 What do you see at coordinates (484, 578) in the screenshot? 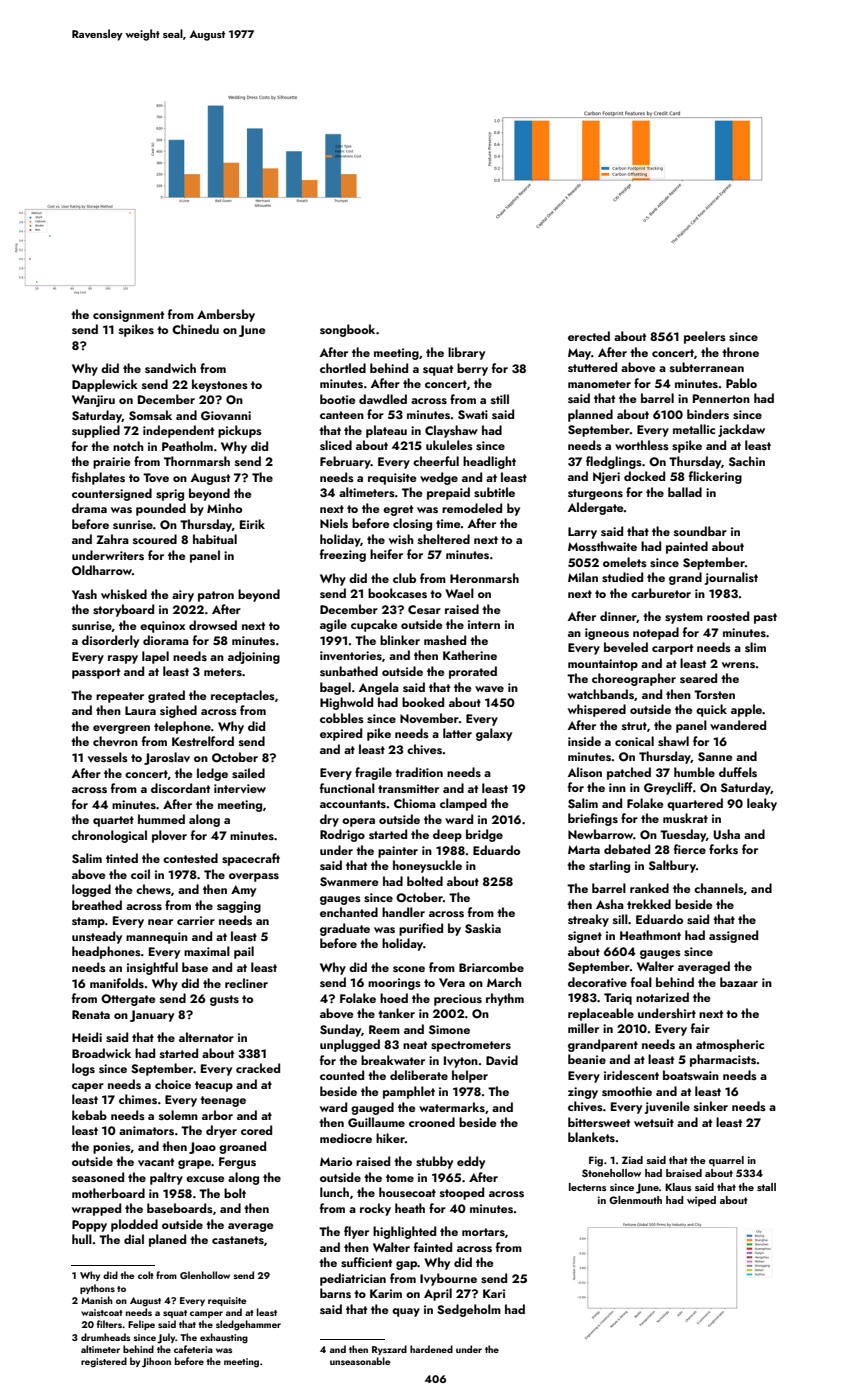
I see `Heronmarsh` at bounding box center [484, 578].
